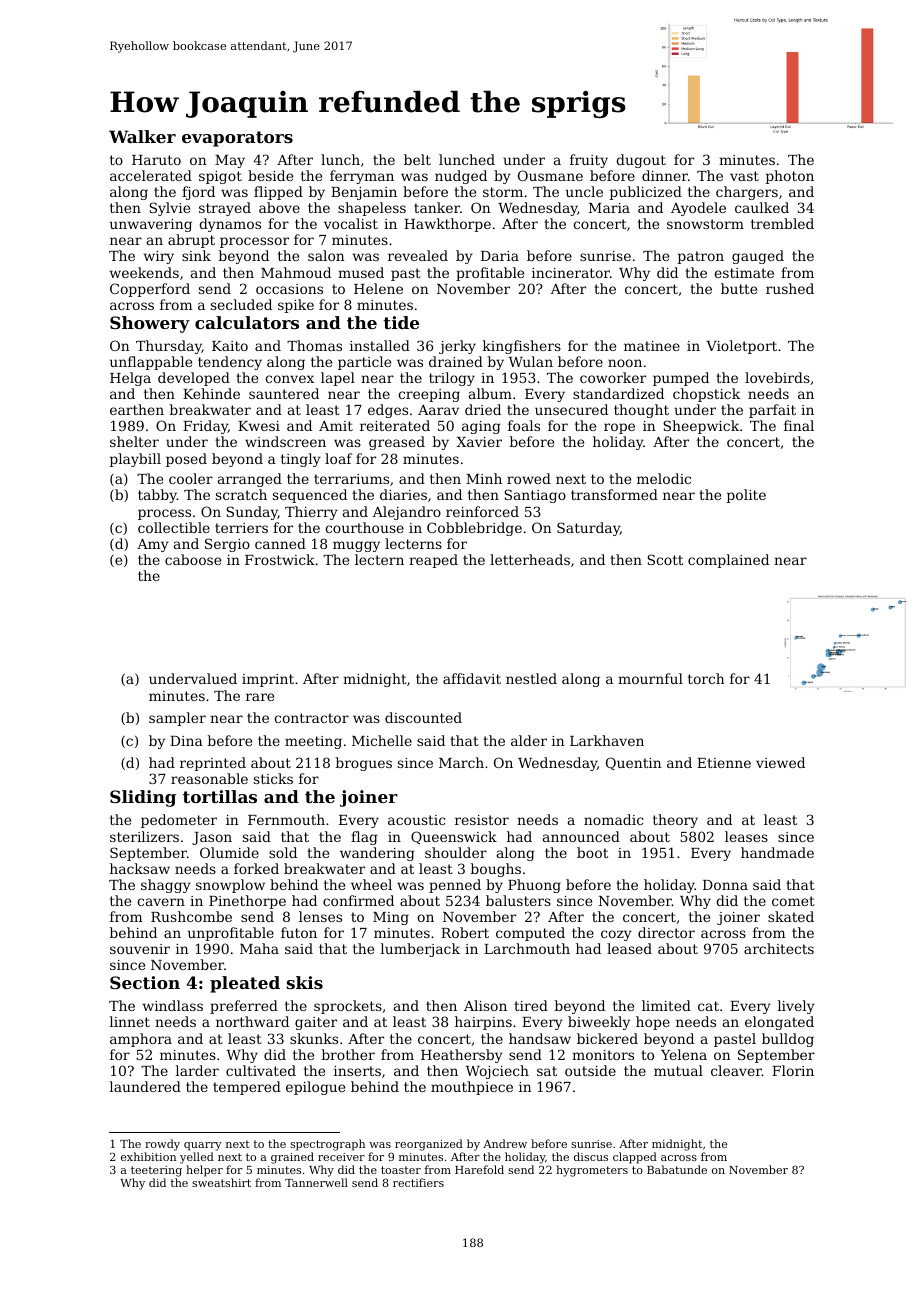 The height and width of the document is (1308, 924). What do you see at coordinates (283, 852) in the document?
I see `sold` at bounding box center [283, 852].
